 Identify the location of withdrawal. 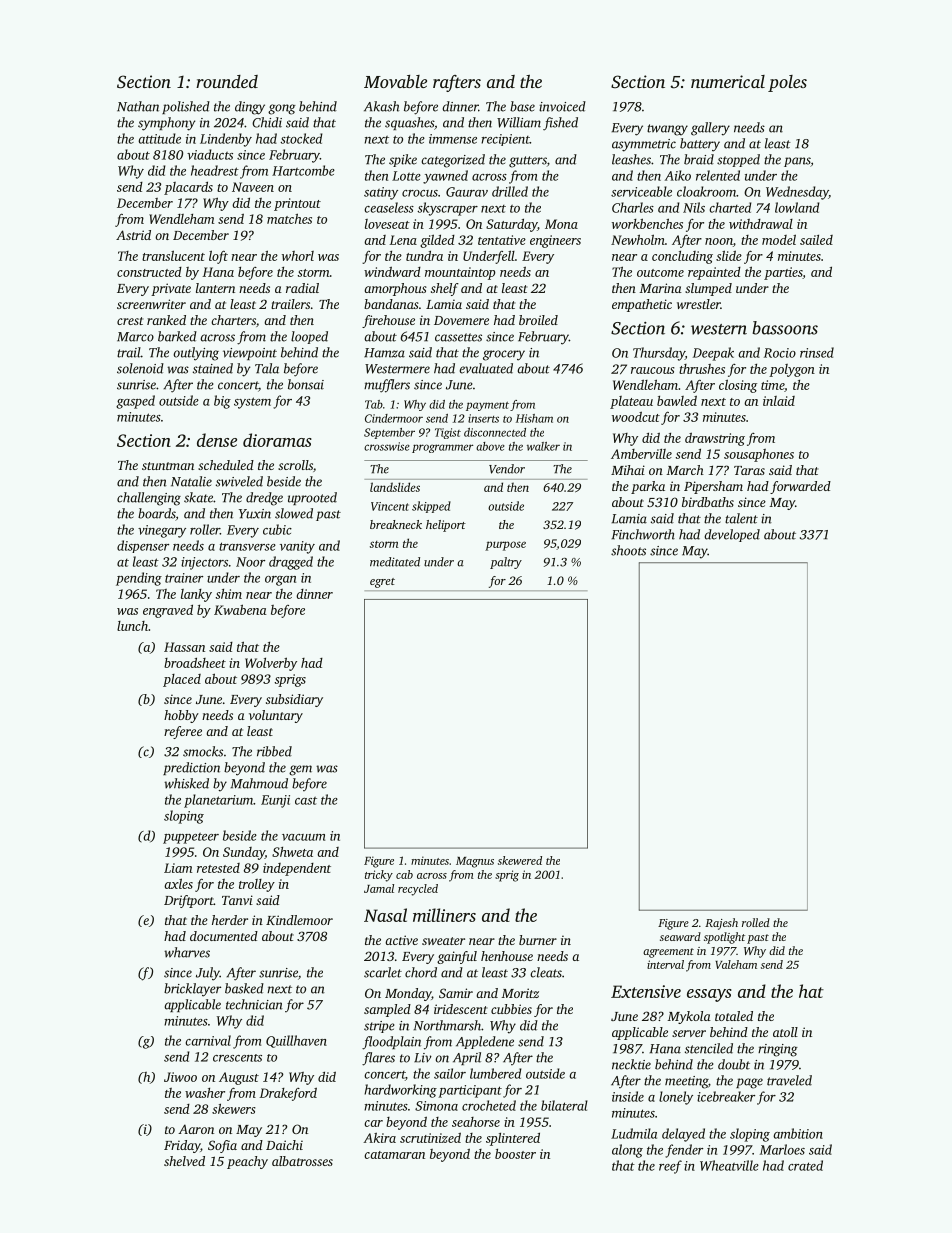
(761, 224).
